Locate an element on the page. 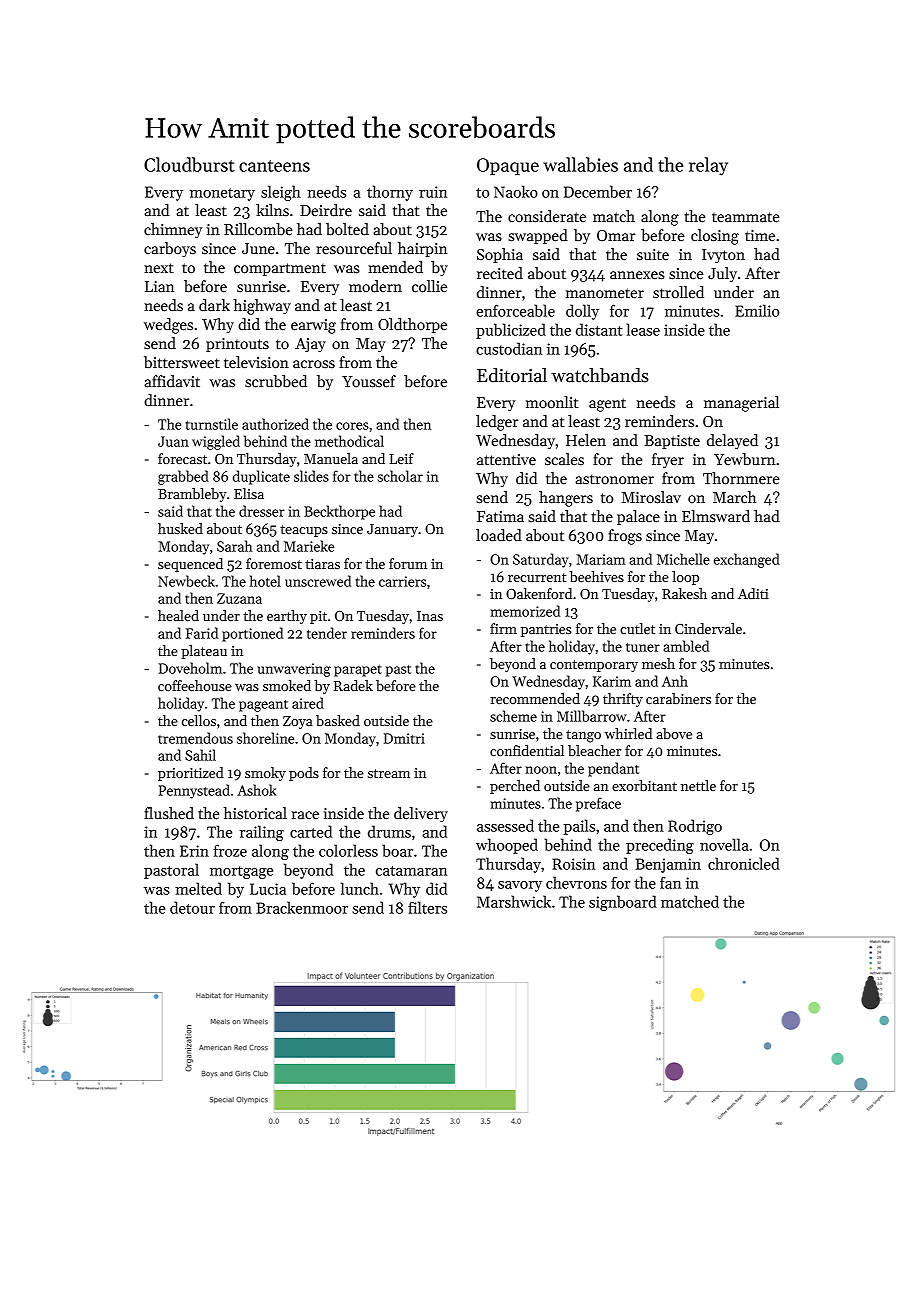  Newbeck is located at coordinates (186, 581).
